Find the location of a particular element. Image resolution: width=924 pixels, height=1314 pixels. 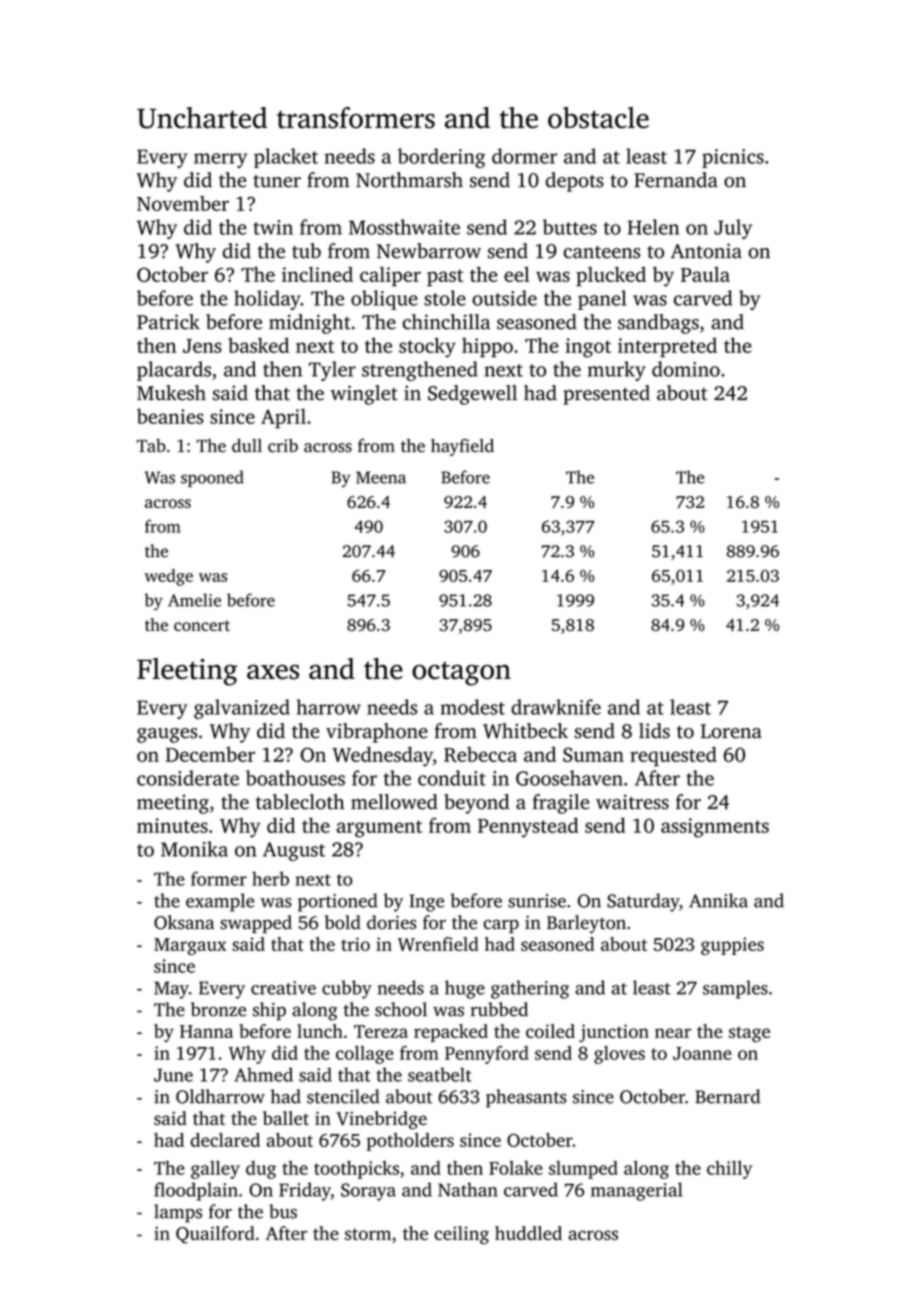

Newbarrow is located at coordinates (429, 251).
